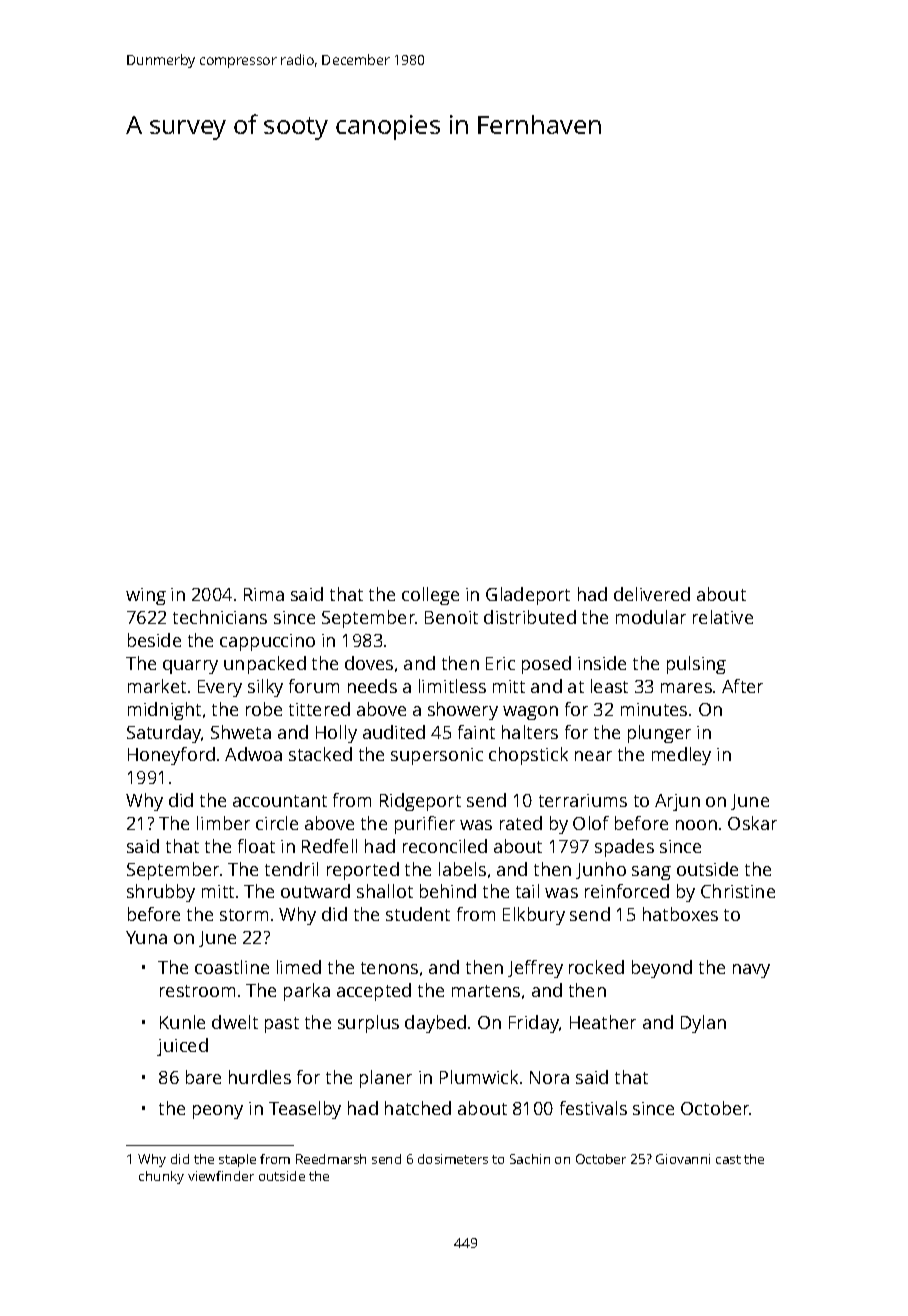 Image resolution: width=908 pixels, height=1316 pixels. I want to click on doves, so click(369, 663).
